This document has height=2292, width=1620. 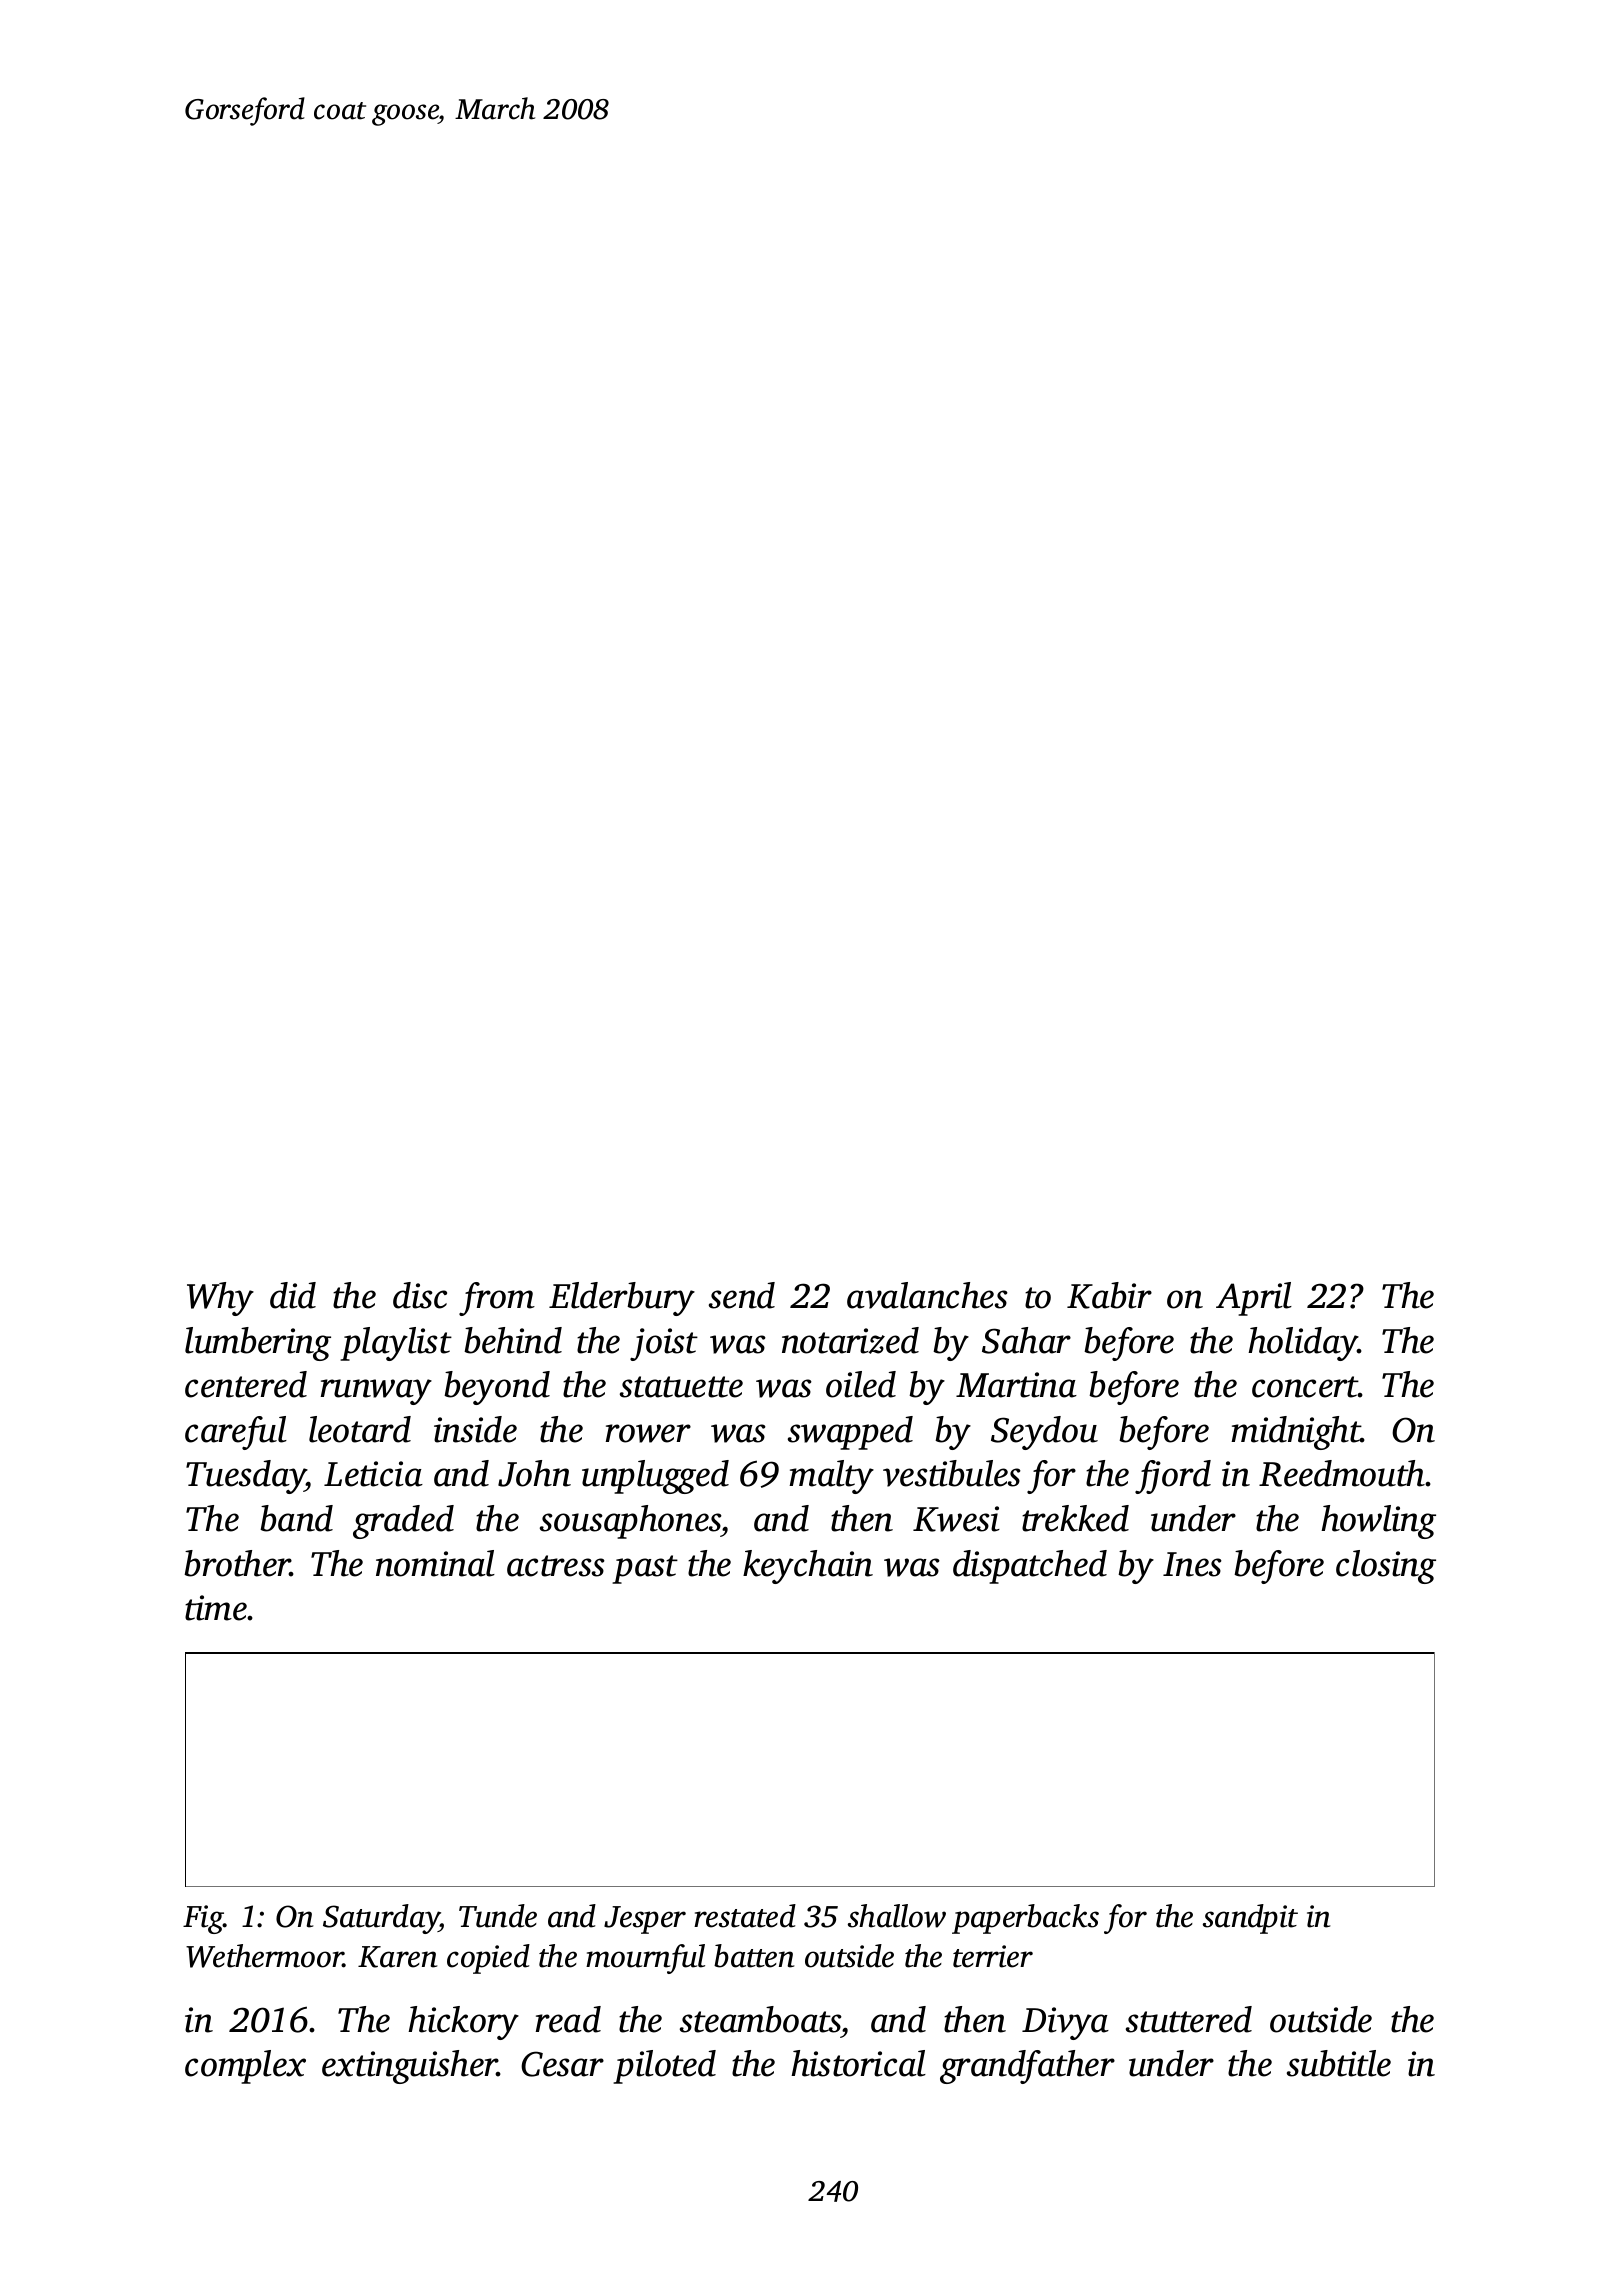 I want to click on past, so click(x=645, y=1569).
